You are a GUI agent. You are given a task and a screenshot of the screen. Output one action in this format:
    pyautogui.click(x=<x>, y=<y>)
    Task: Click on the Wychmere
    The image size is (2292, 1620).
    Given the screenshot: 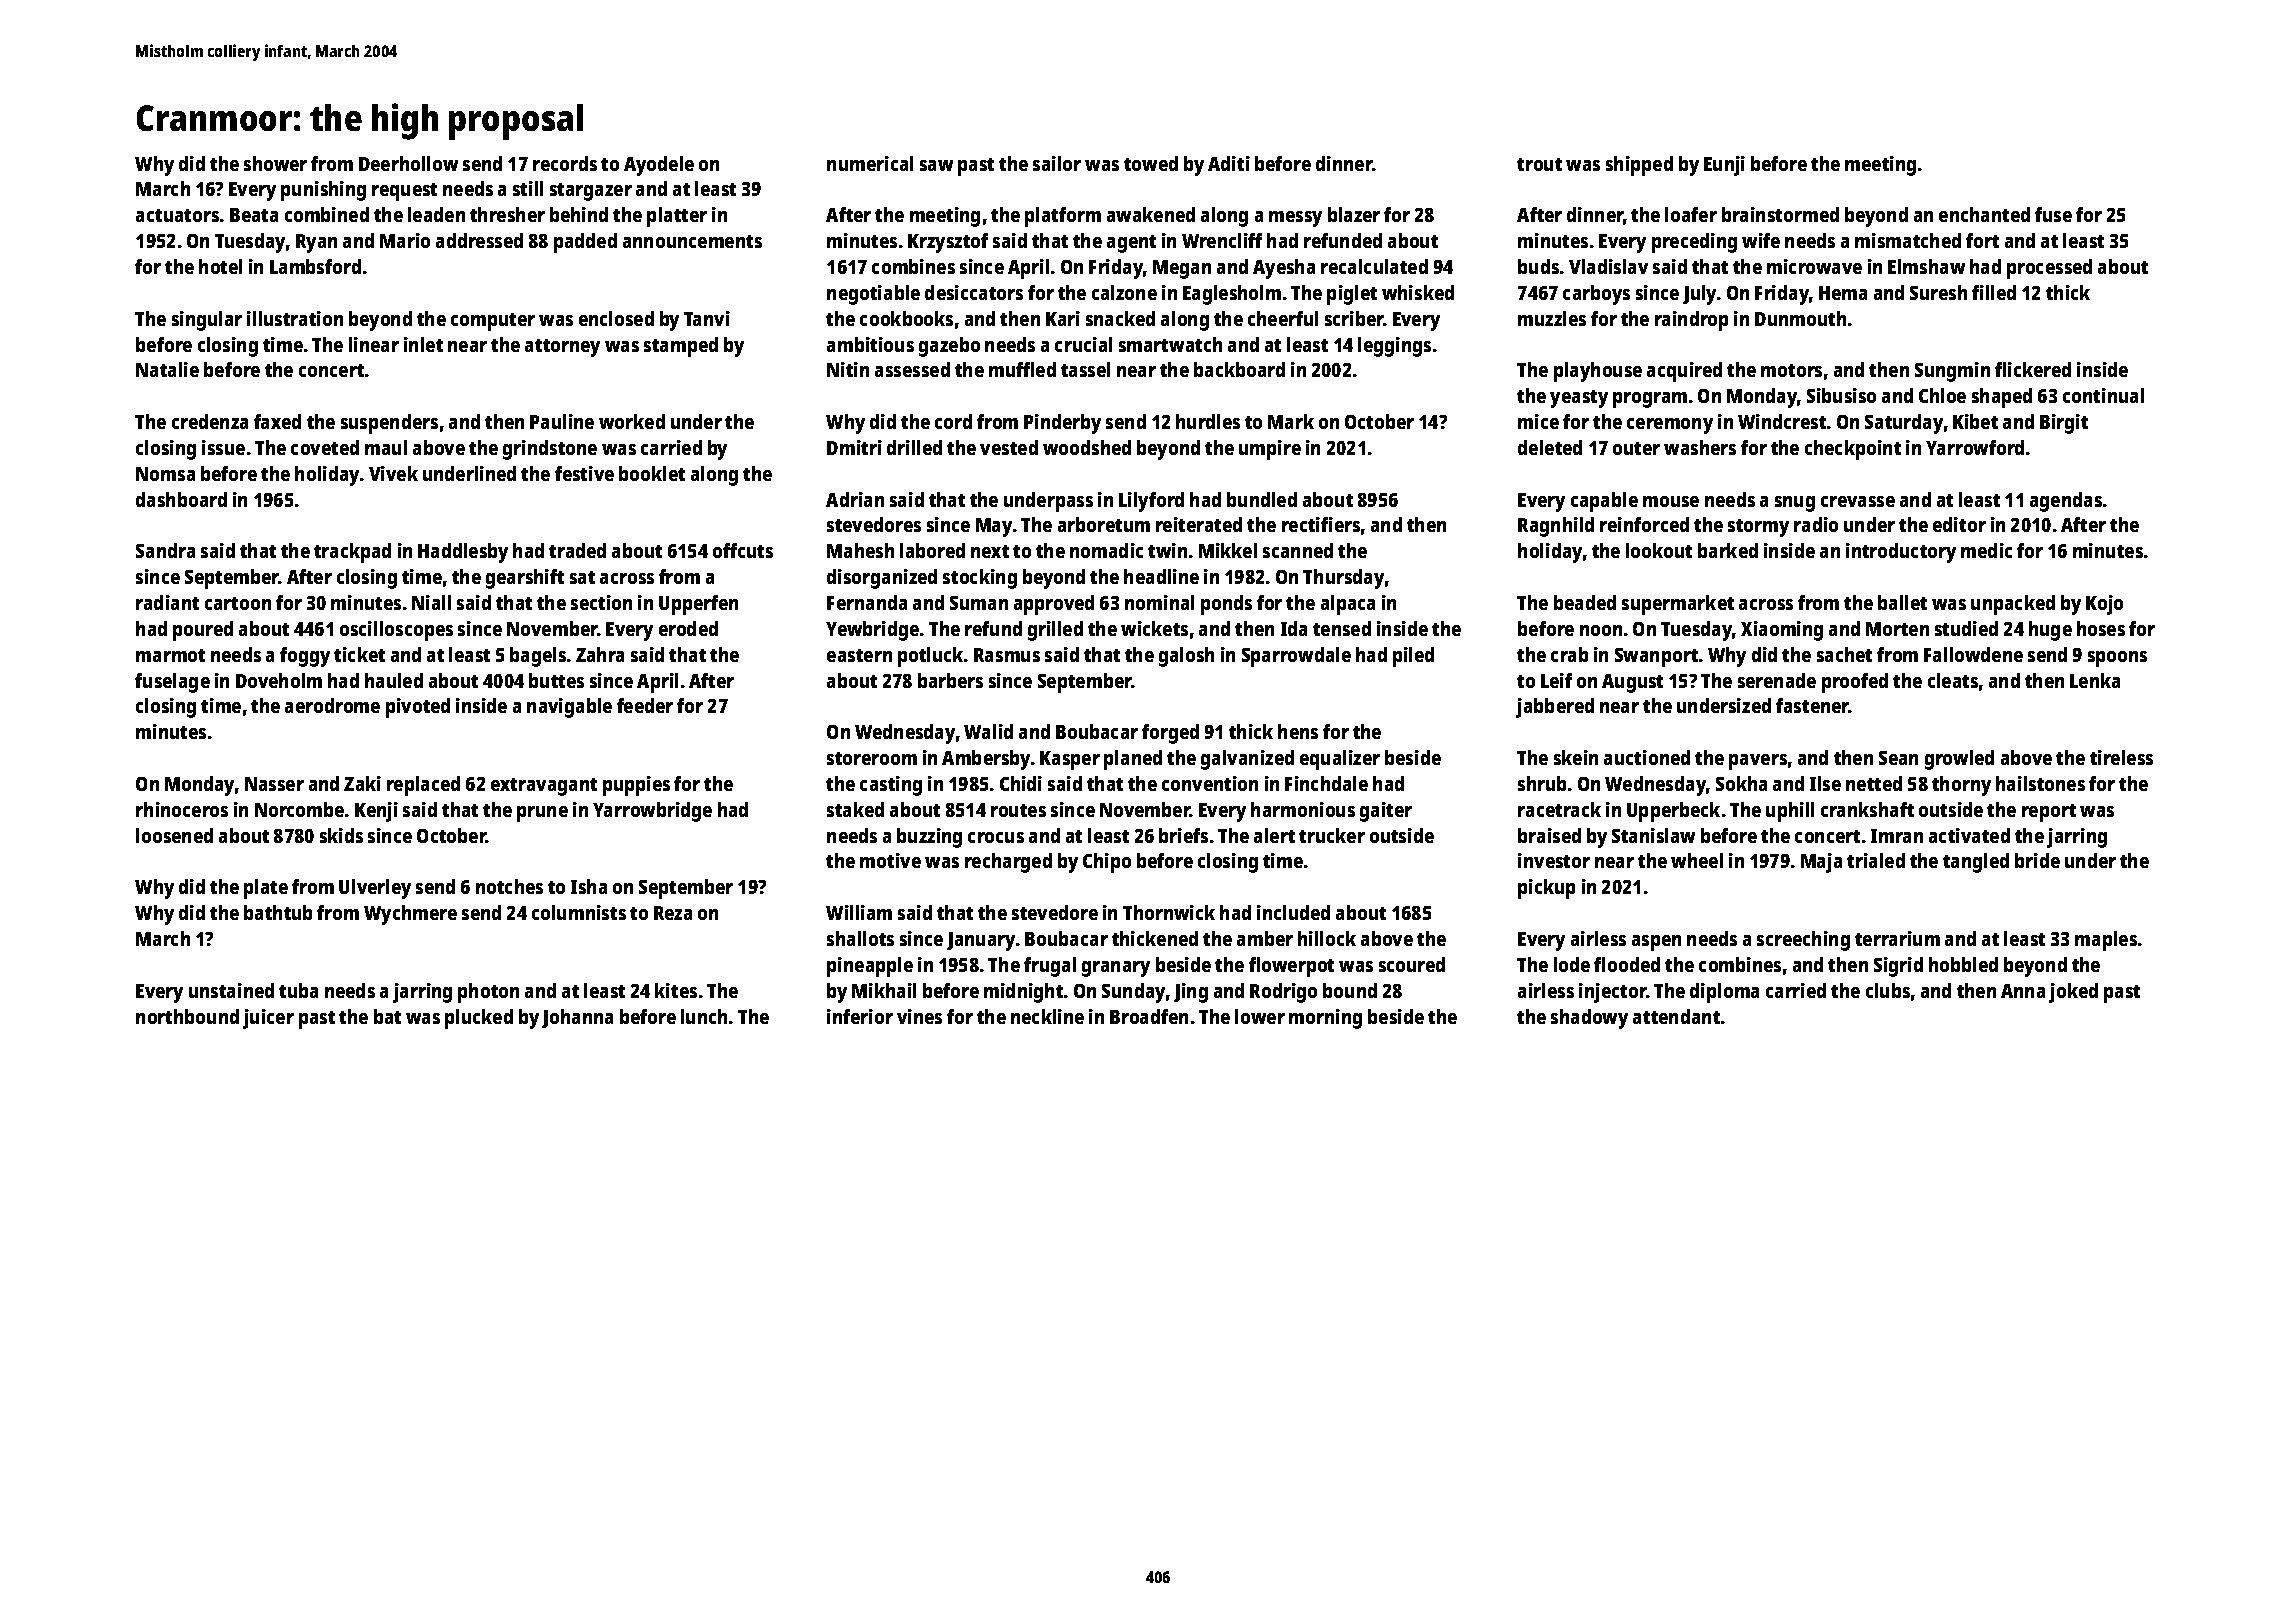 What is the action you would take?
    pyautogui.click(x=410, y=915)
